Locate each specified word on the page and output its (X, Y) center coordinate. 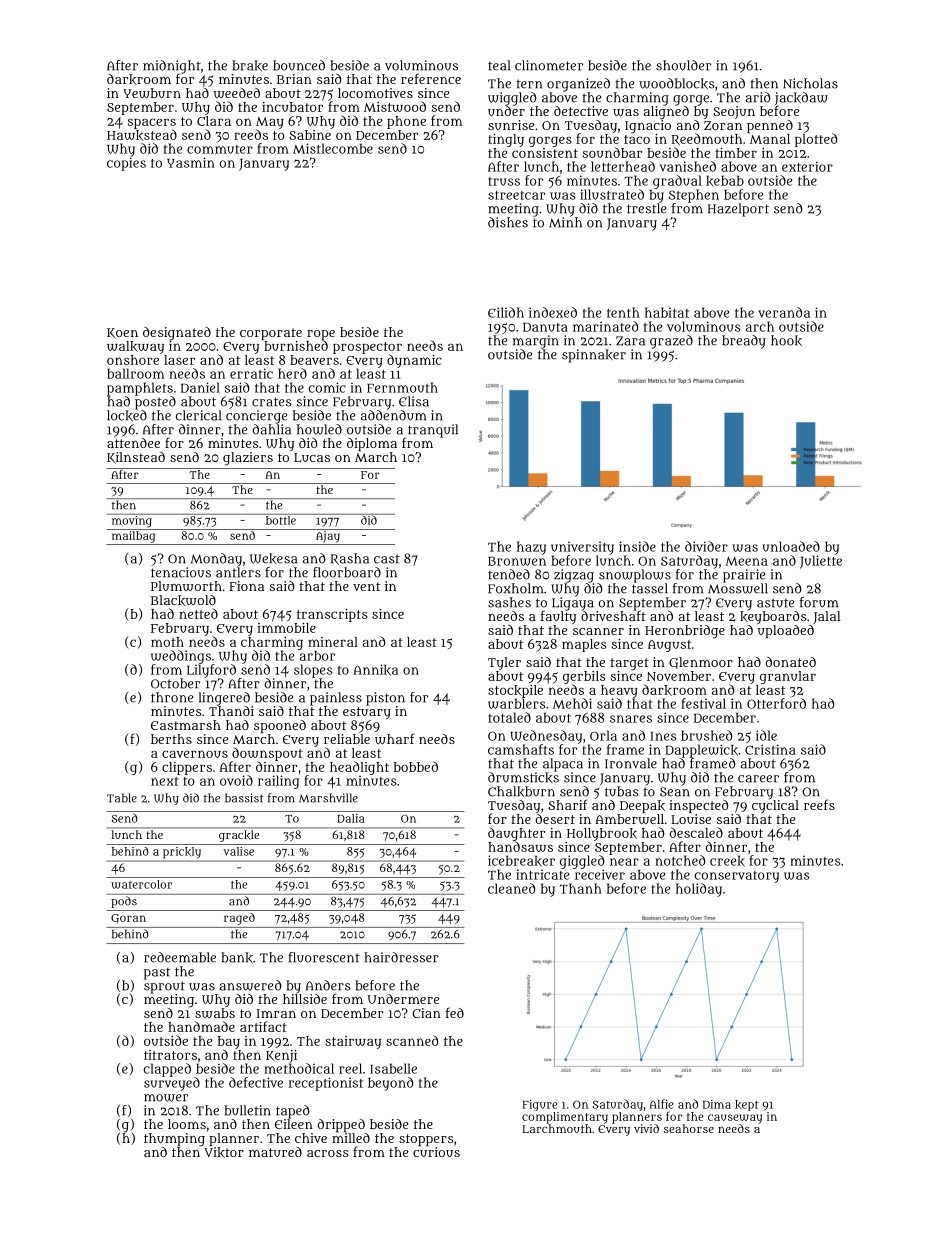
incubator (292, 107)
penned (770, 126)
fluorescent (324, 957)
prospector (367, 348)
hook (786, 340)
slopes (313, 671)
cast (387, 559)
